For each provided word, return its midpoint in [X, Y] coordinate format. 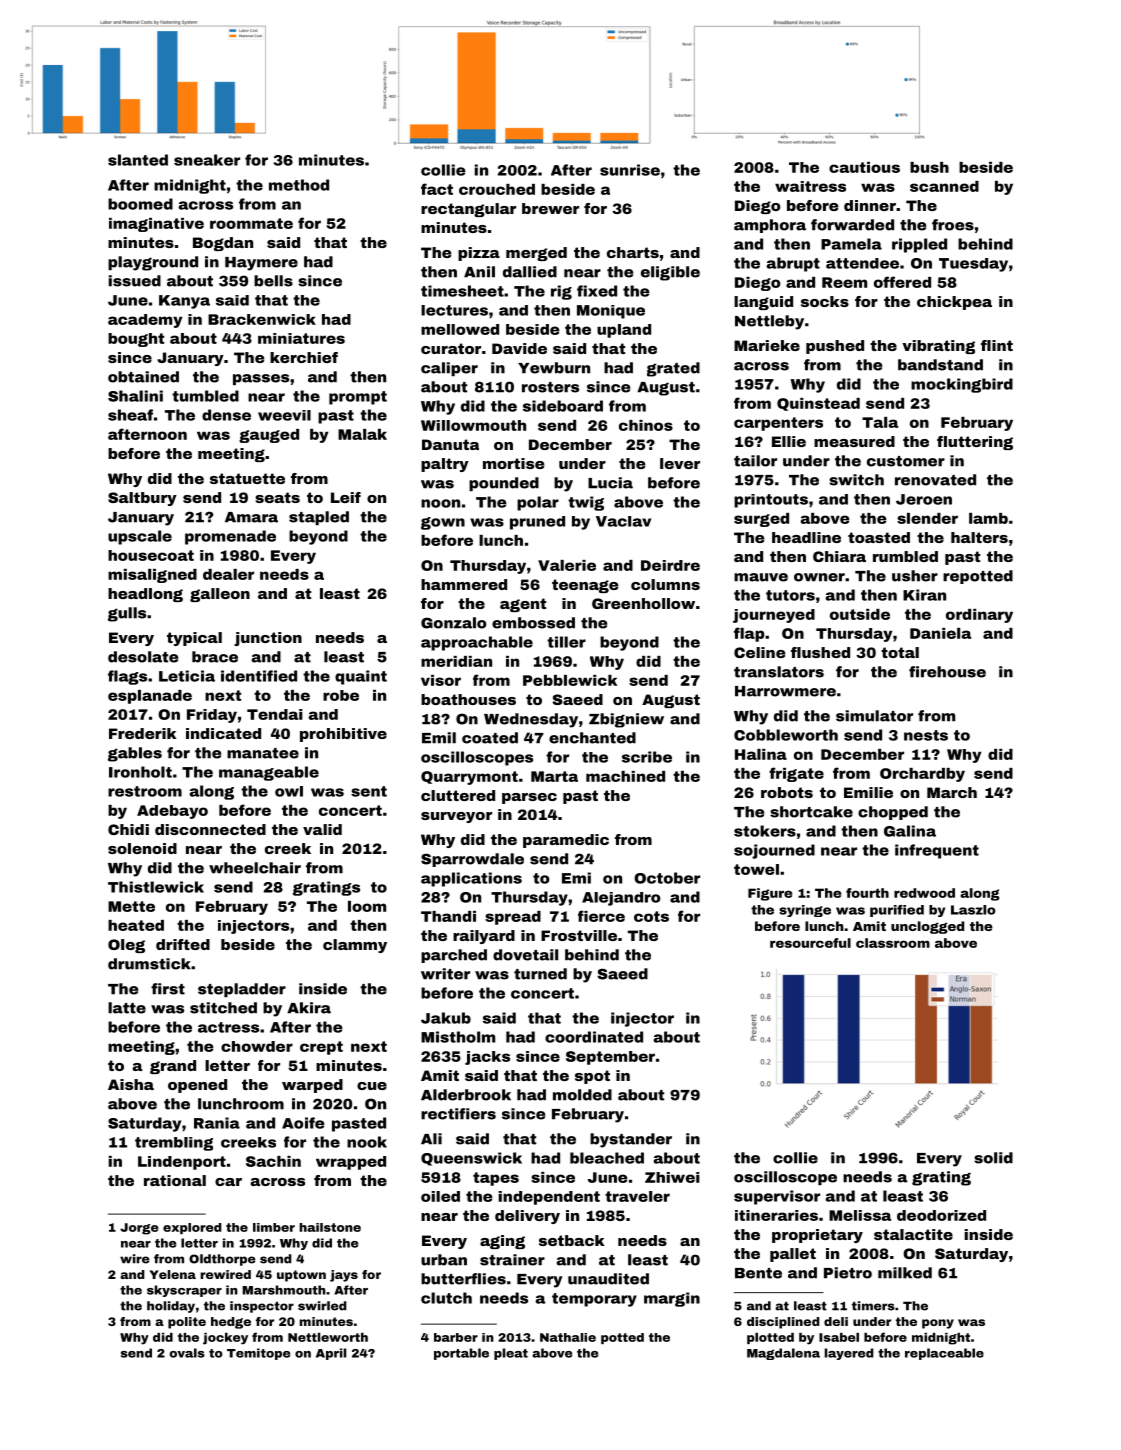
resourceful [810, 943]
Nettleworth [328, 1337]
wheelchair [255, 868]
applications [471, 879]
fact [437, 189]
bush [929, 167]
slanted [138, 160]
